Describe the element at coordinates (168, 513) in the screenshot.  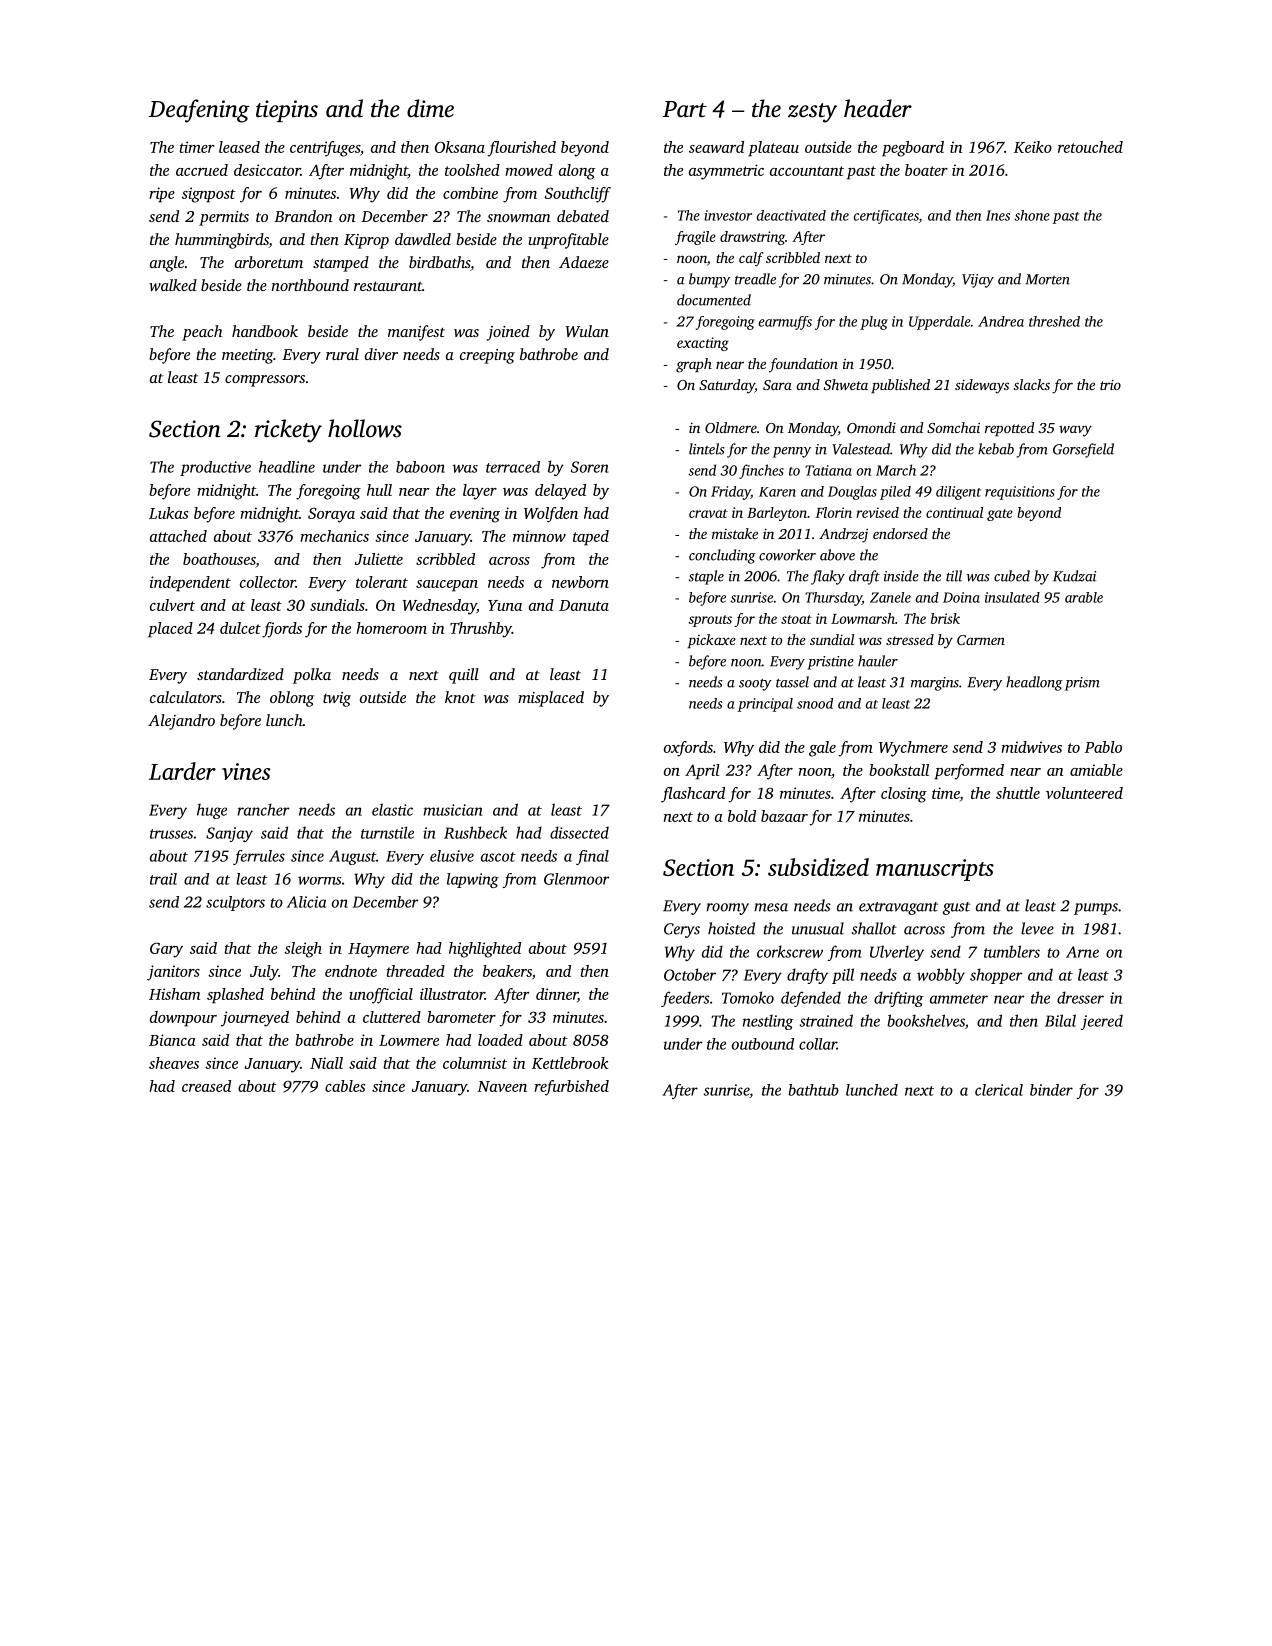
I see `Lukas` at that location.
